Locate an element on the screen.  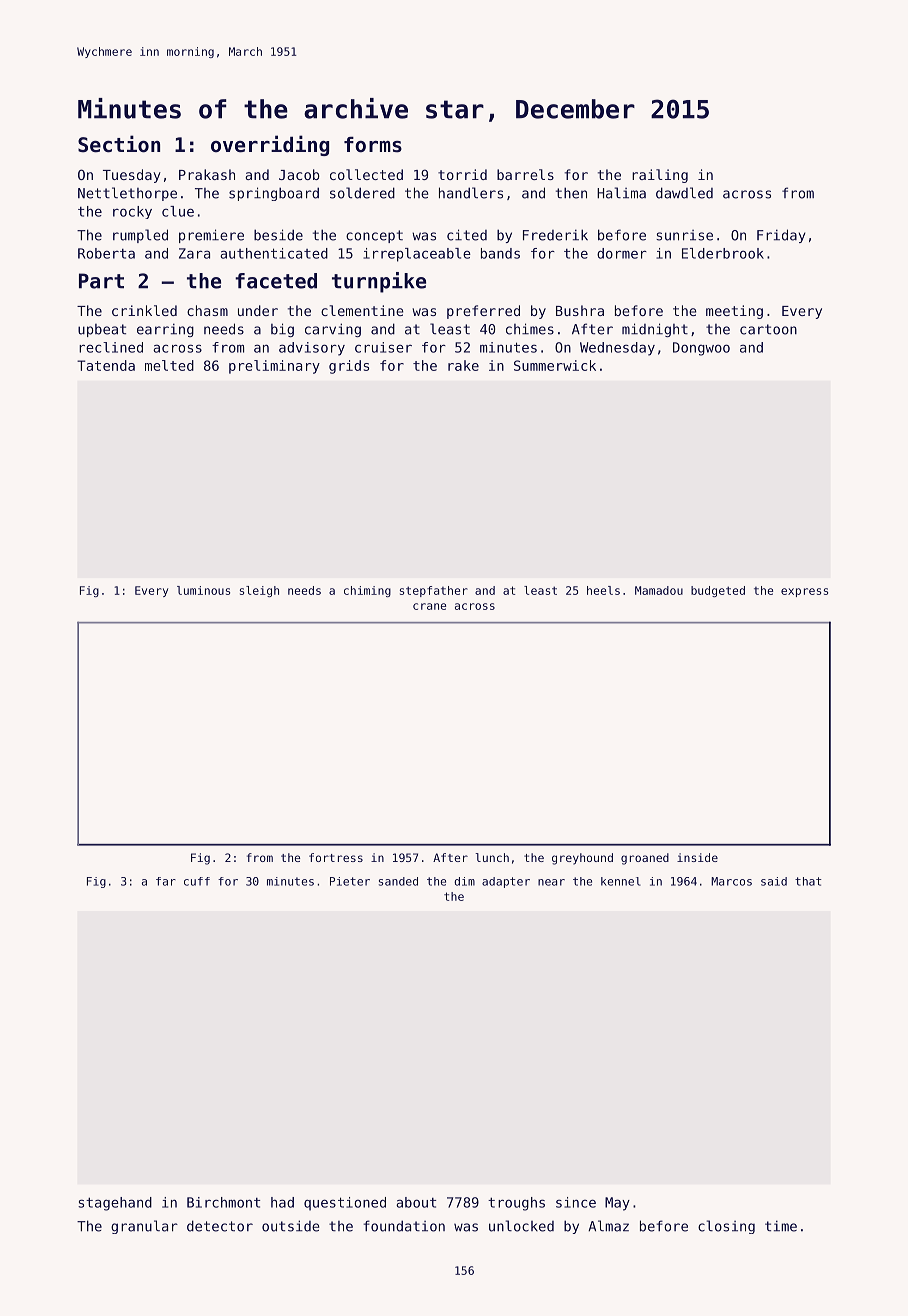
closing is located at coordinates (726, 1227).
